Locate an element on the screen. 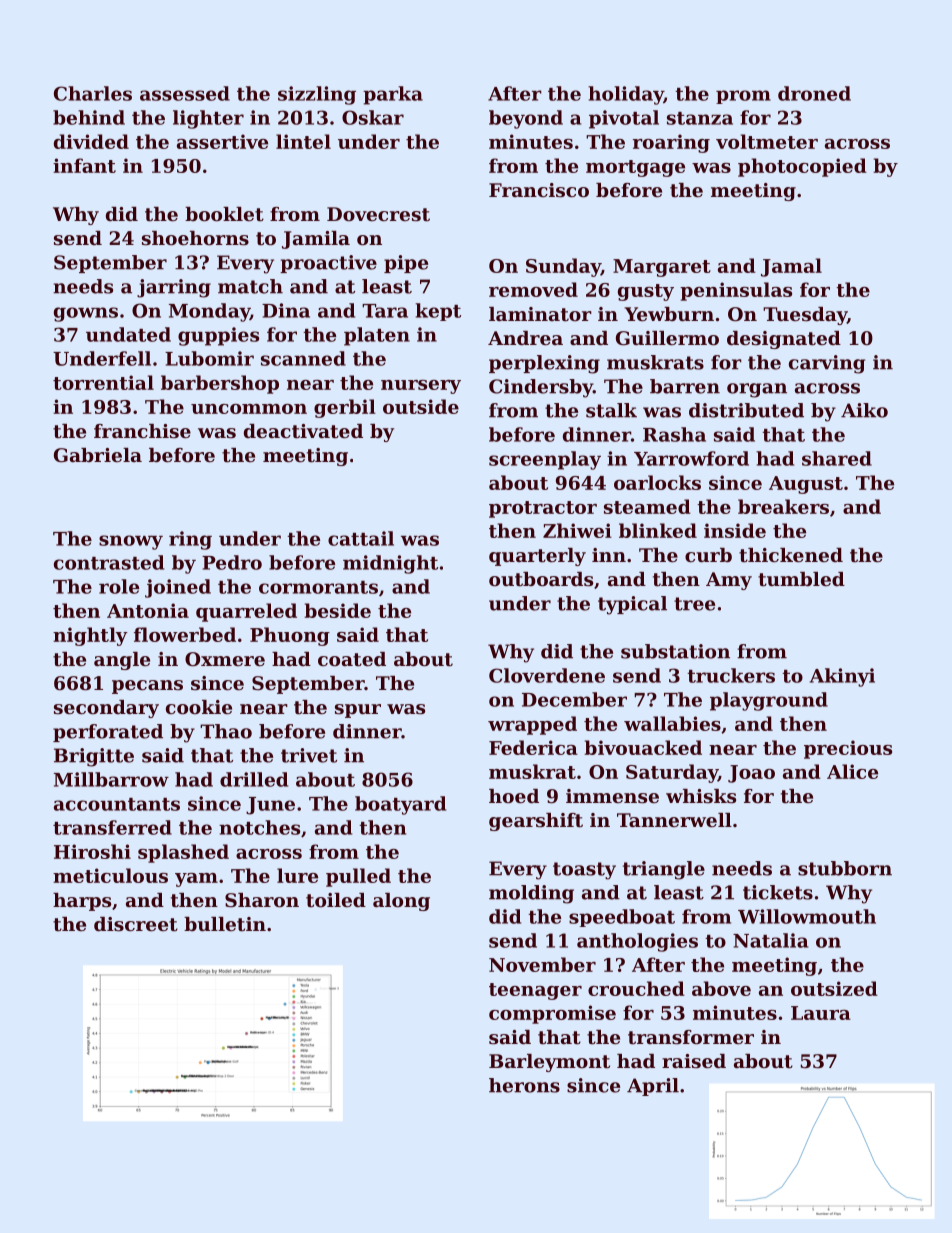  toasty is located at coordinates (584, 871).
